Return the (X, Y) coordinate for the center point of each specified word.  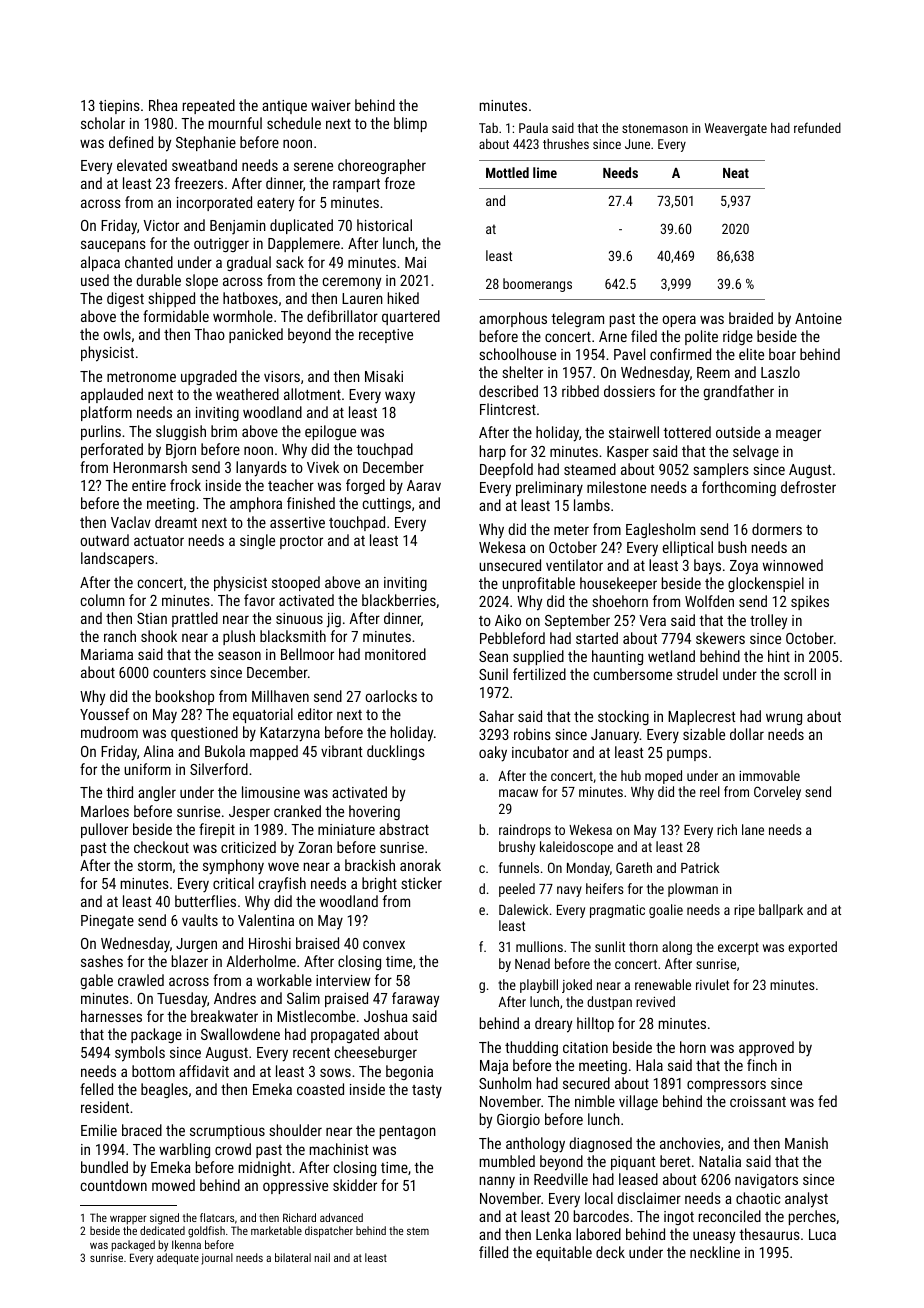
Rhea (163, 105)
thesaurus (769, 1234)
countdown (114, 1185)
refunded (817, 127)
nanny (497, 1182)
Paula (533, 128)
